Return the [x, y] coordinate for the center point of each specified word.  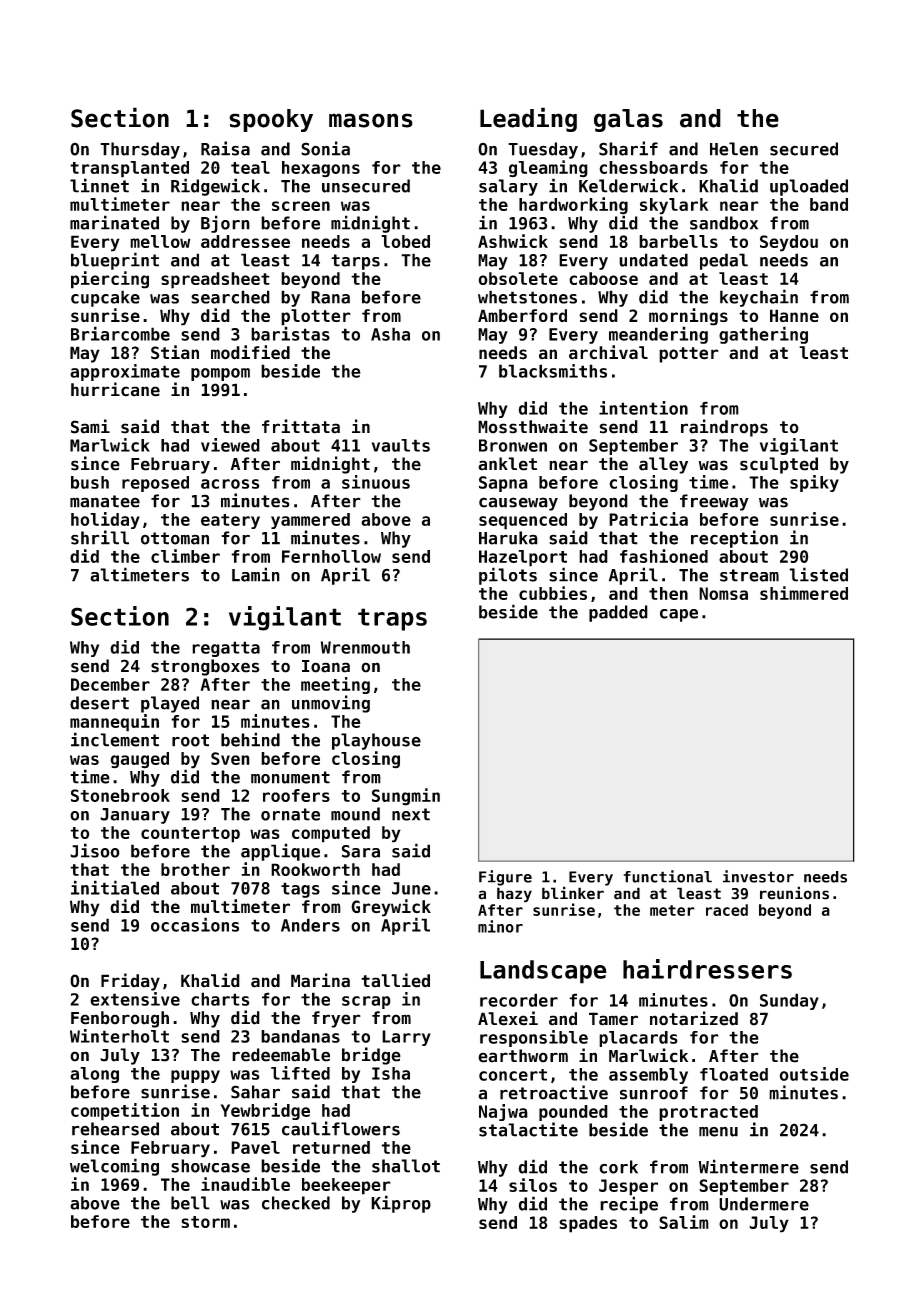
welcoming [114, 1167]
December [110, 684]
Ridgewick [215, 187]
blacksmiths [553, 371]
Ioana [326, 666]
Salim [684, 1222]
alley [663, 465]
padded [618, 613]
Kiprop [401, 1204]
